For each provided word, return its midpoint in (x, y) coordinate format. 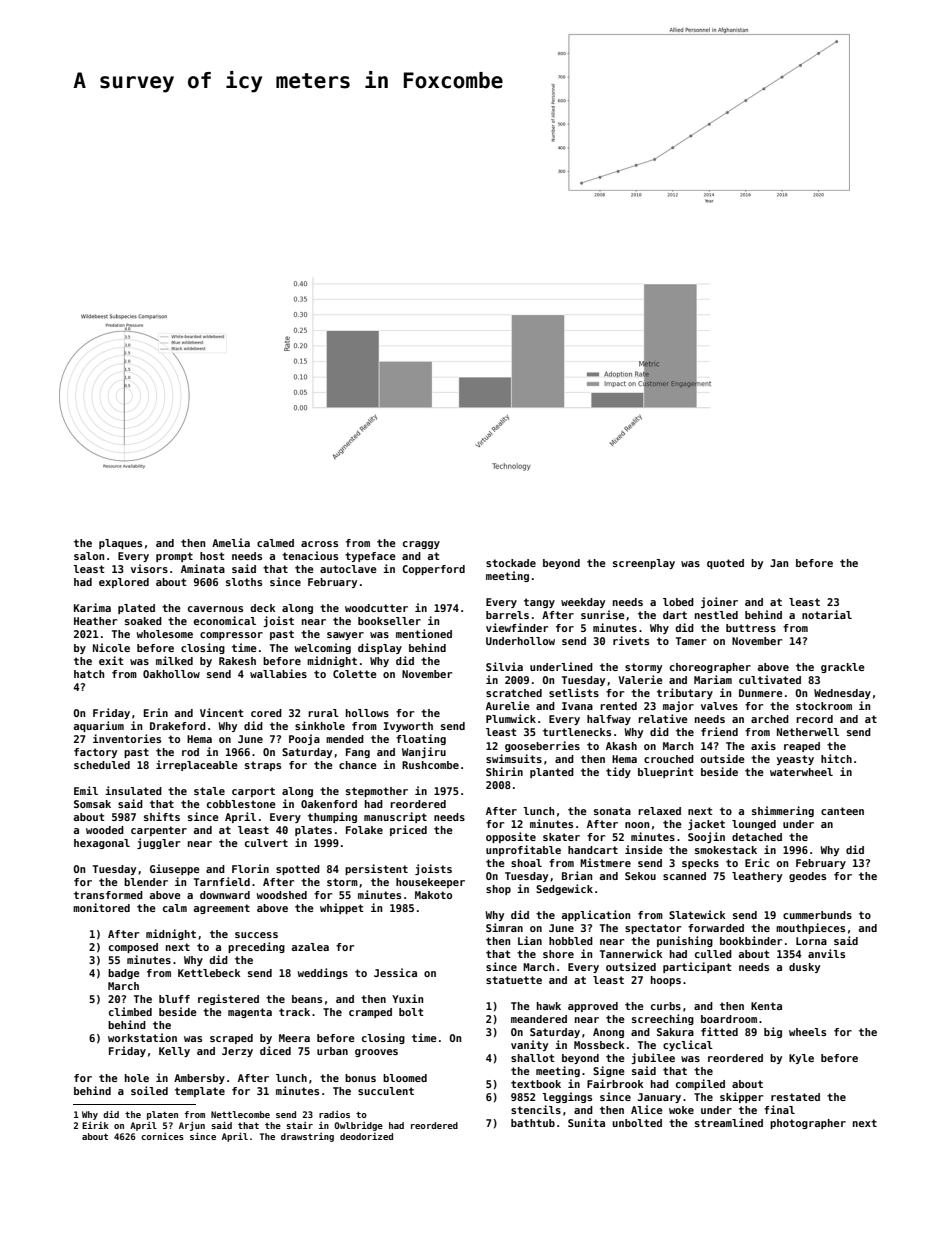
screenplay (644, 564)
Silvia (504, 666)
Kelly (174, 1052)
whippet (342, 908)
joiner (719, 602)
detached (757, 837)
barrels (507, 615)
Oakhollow (171, 674)
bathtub (533, 1123)
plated (136, 609)
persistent (376, 869)
